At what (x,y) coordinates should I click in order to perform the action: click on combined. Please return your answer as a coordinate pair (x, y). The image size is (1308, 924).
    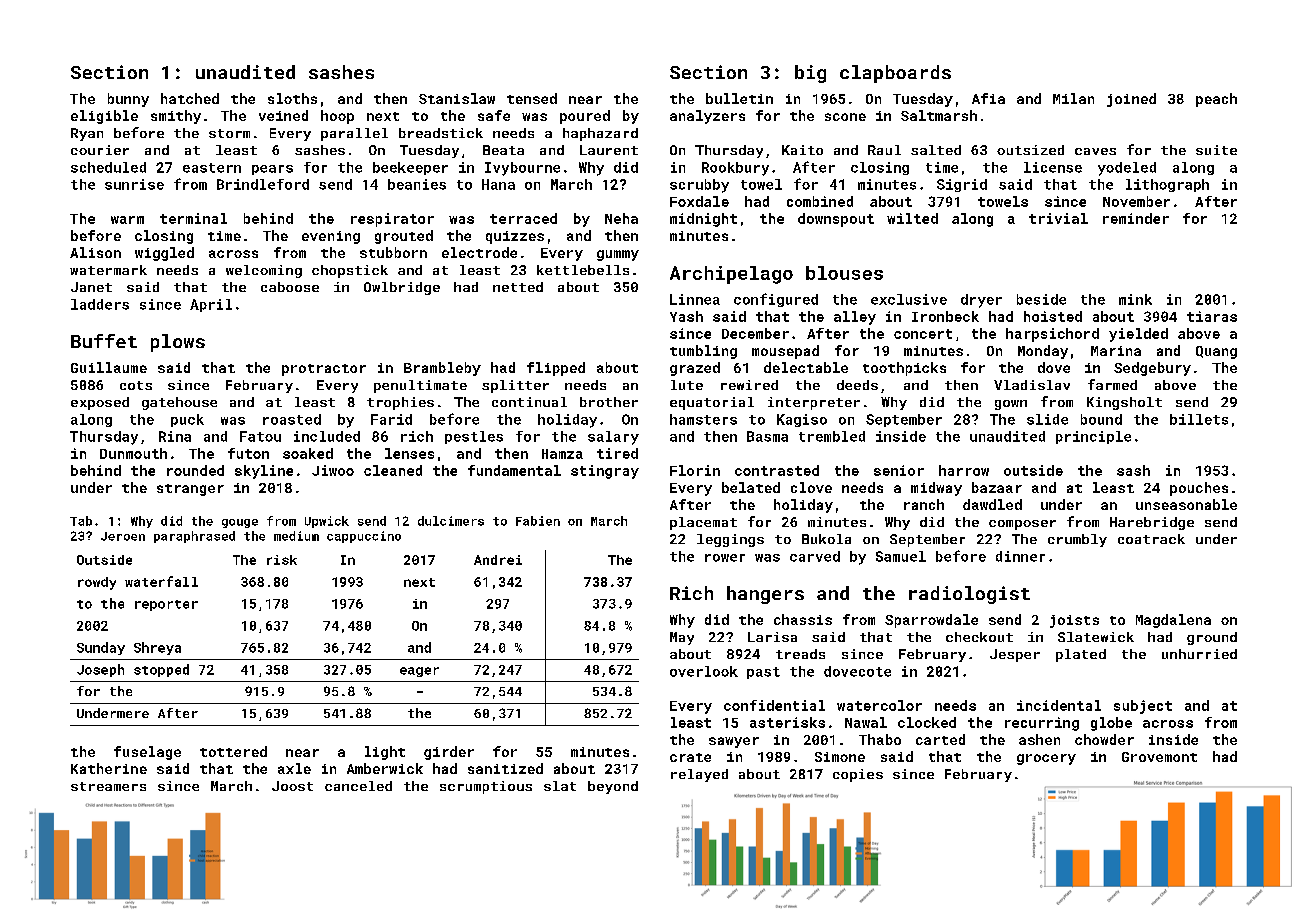
    Looking at the image, I should click on (820, 201).
